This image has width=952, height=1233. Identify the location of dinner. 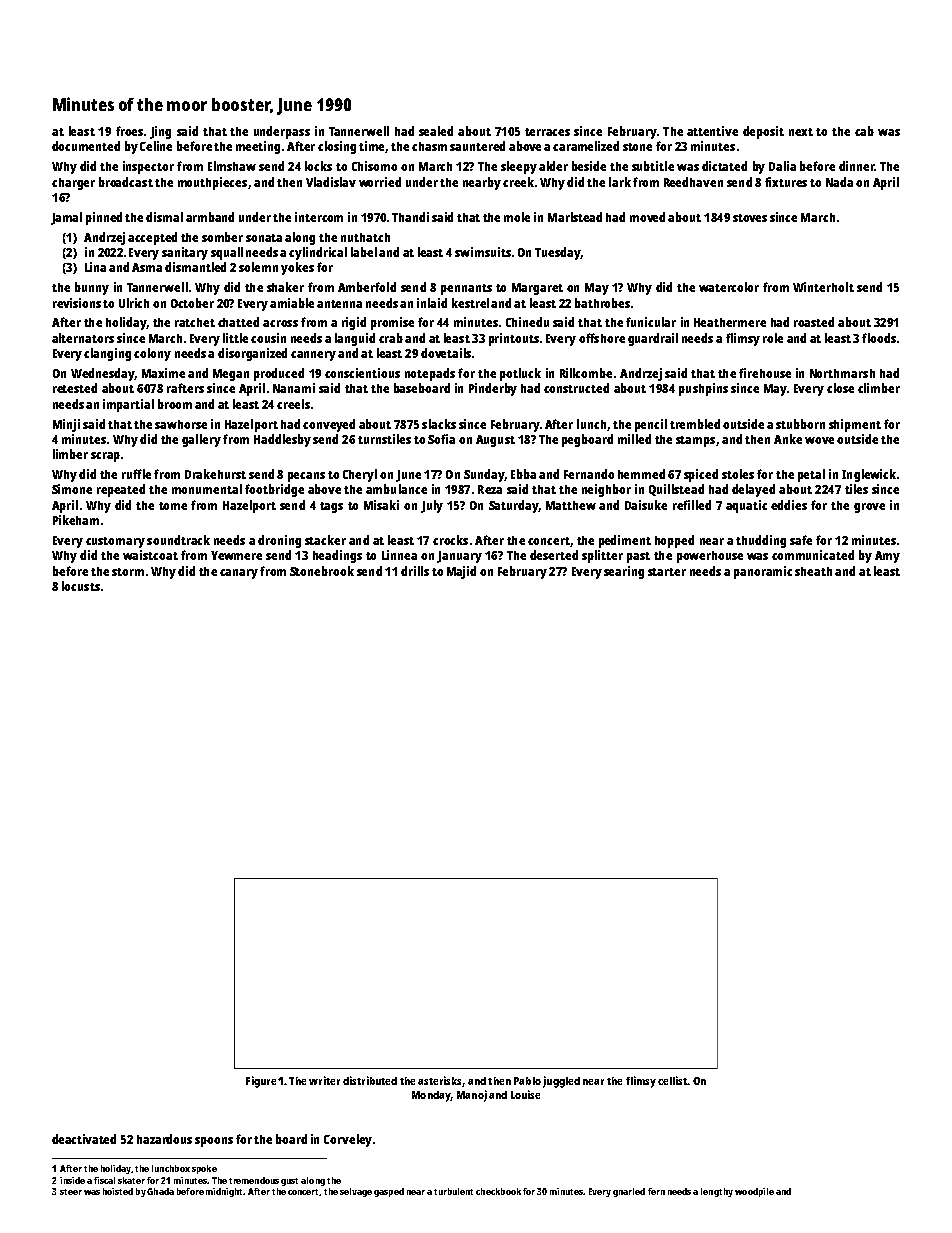
(856, 166).
